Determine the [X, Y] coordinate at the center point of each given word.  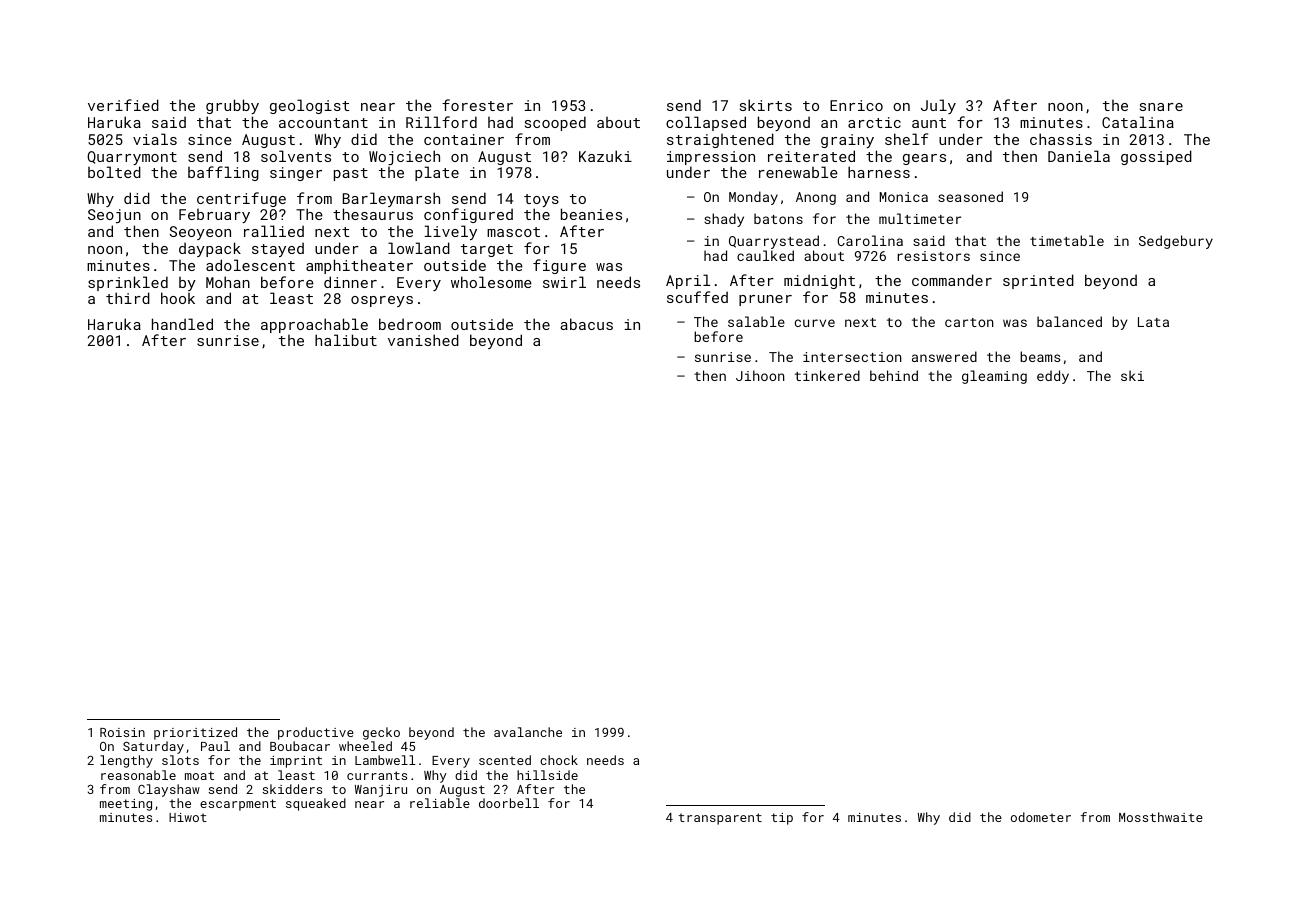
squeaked [316, 804]
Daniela [1079, 156]
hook [178, 298]
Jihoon [760, 375]
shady [724, 220]
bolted [114, 172]
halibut [346, 340]
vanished [423, 340]
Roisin [122, 732]
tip [782, 819]
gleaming [994, 377]
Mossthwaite [1161, 817]
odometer [1041, 817]
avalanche [528, 732]
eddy [1053, 377]
